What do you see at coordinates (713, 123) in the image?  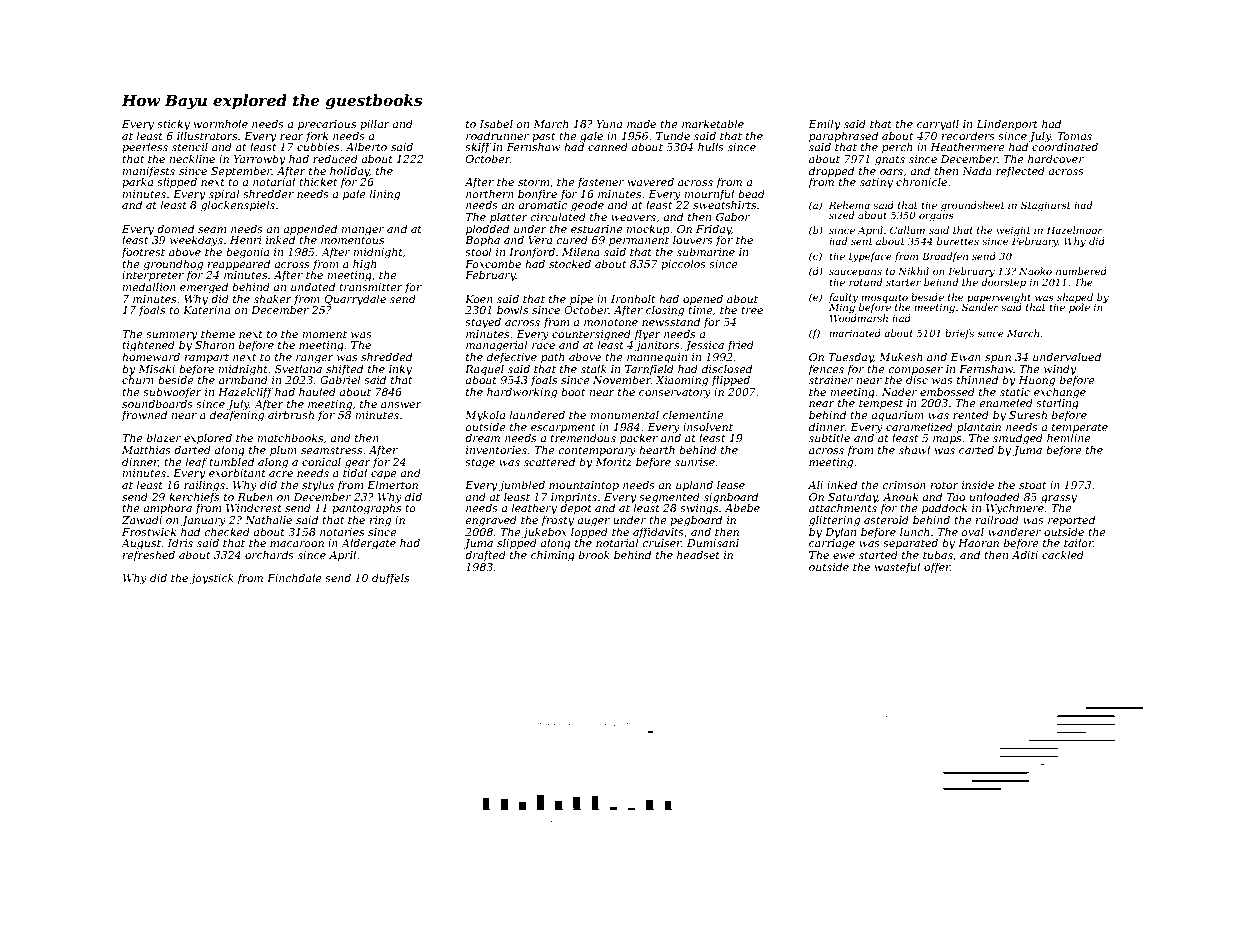 I see `marketable` at bounding box center [713, 123].
